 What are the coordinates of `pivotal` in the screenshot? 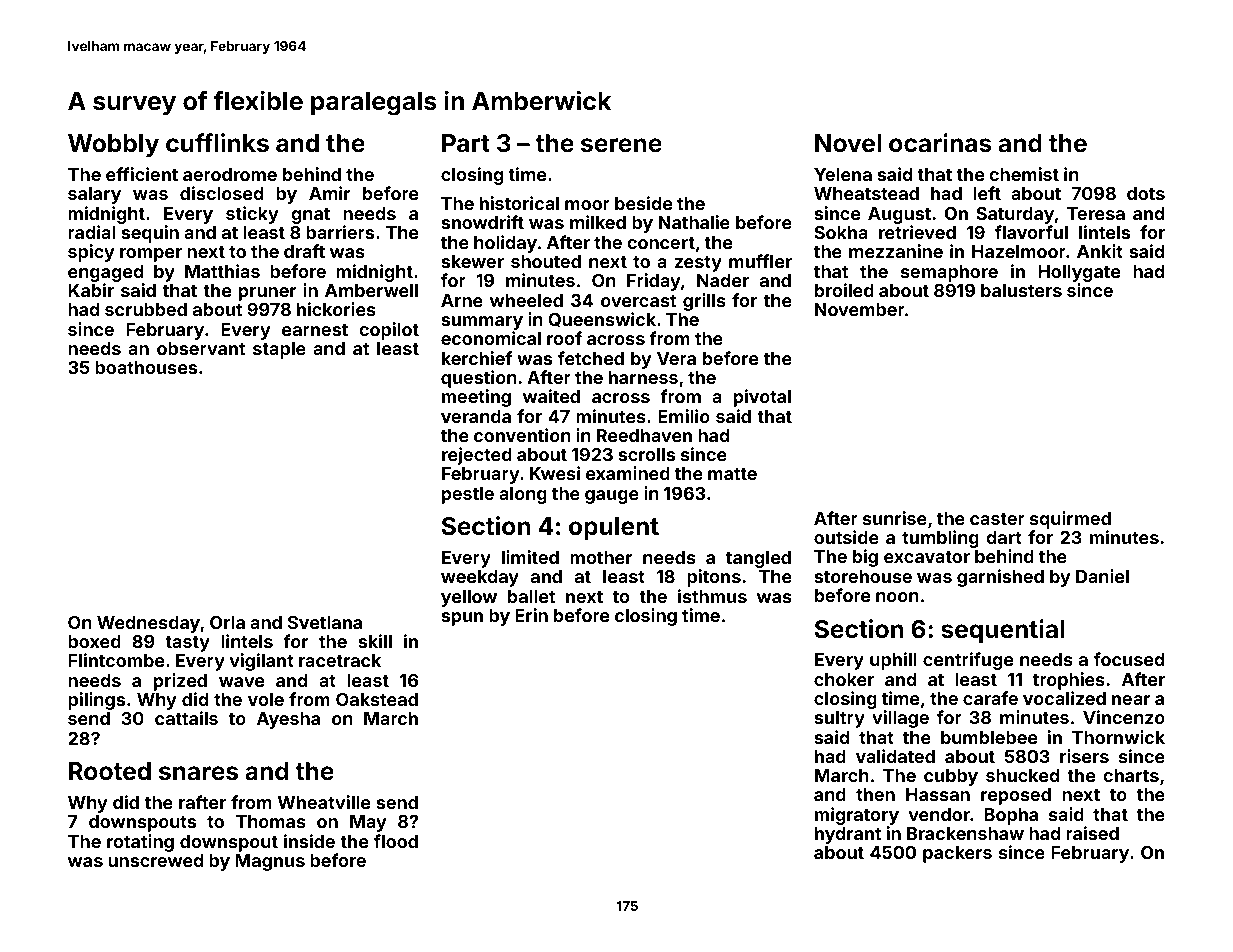 It's located at (762, 398).
